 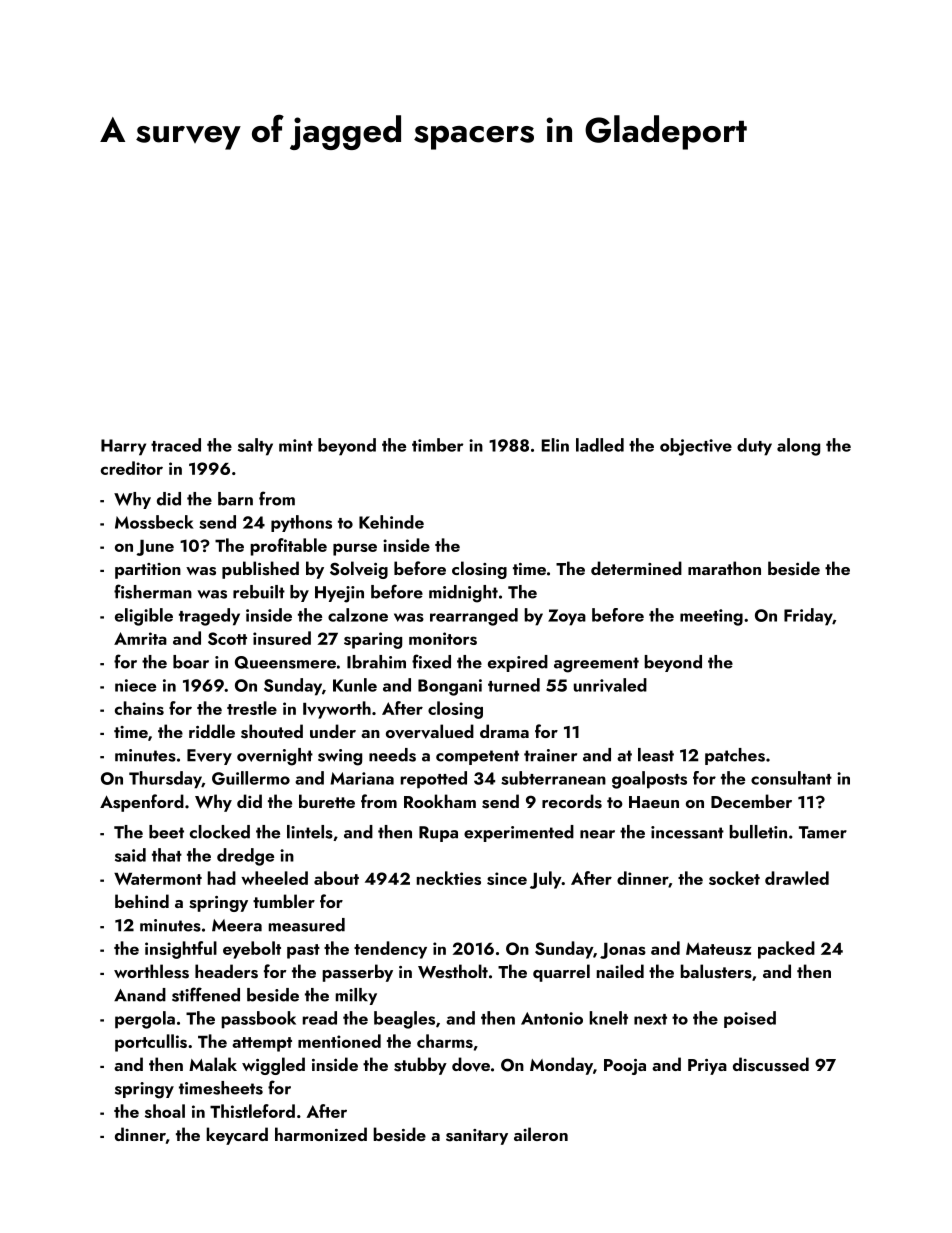 What do you see at coordinates (391, 522) in the screenshot?
I see `Kehinde` at bounding box center [391, 522].
